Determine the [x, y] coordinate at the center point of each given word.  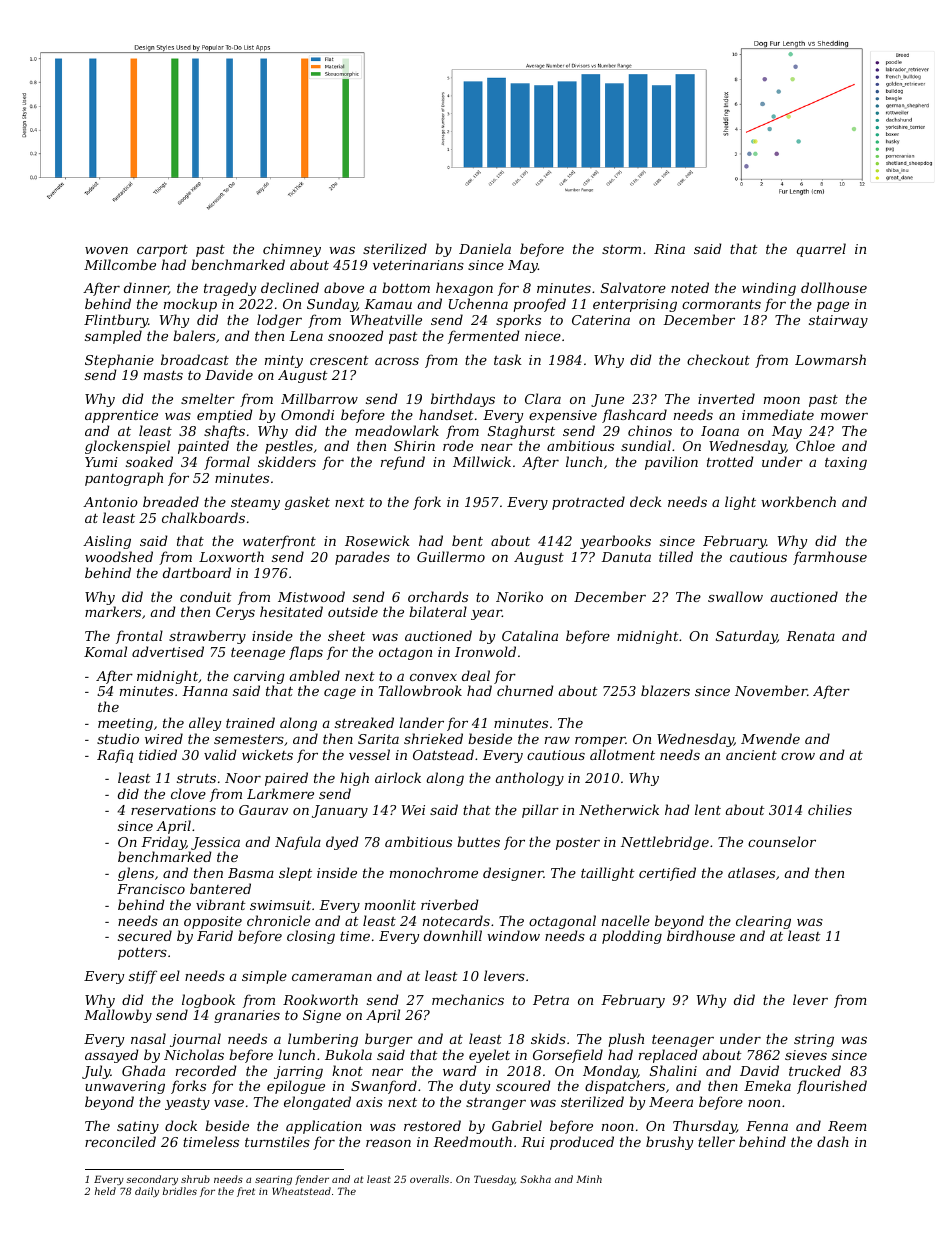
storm [621, 249]
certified [667, 874]
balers [194, 335]
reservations [173, 810]
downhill [453, 935]
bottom [406, 287]
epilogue [296, 1087]
